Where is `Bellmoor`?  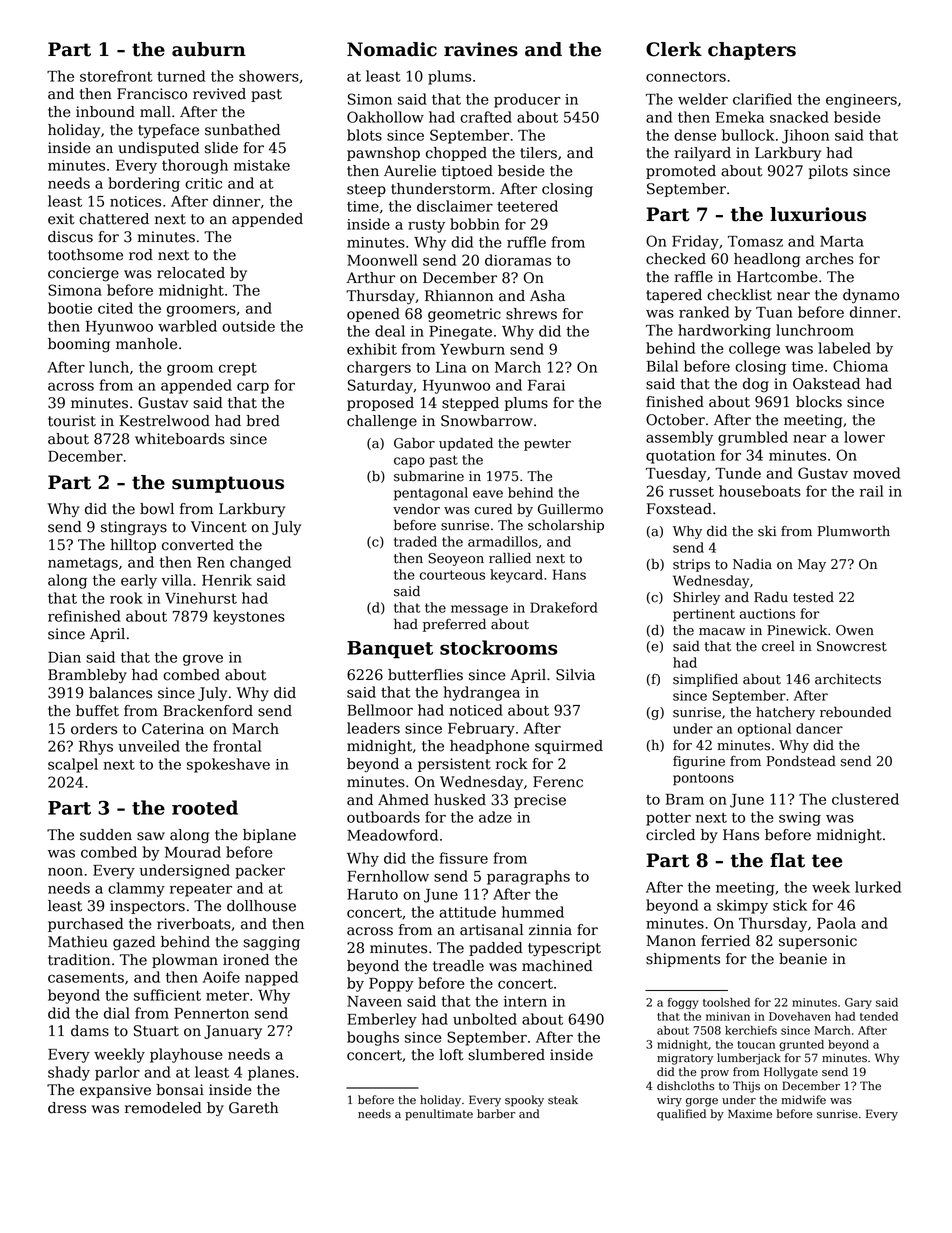 Bellmoor is located at coordinates (380, 710).
